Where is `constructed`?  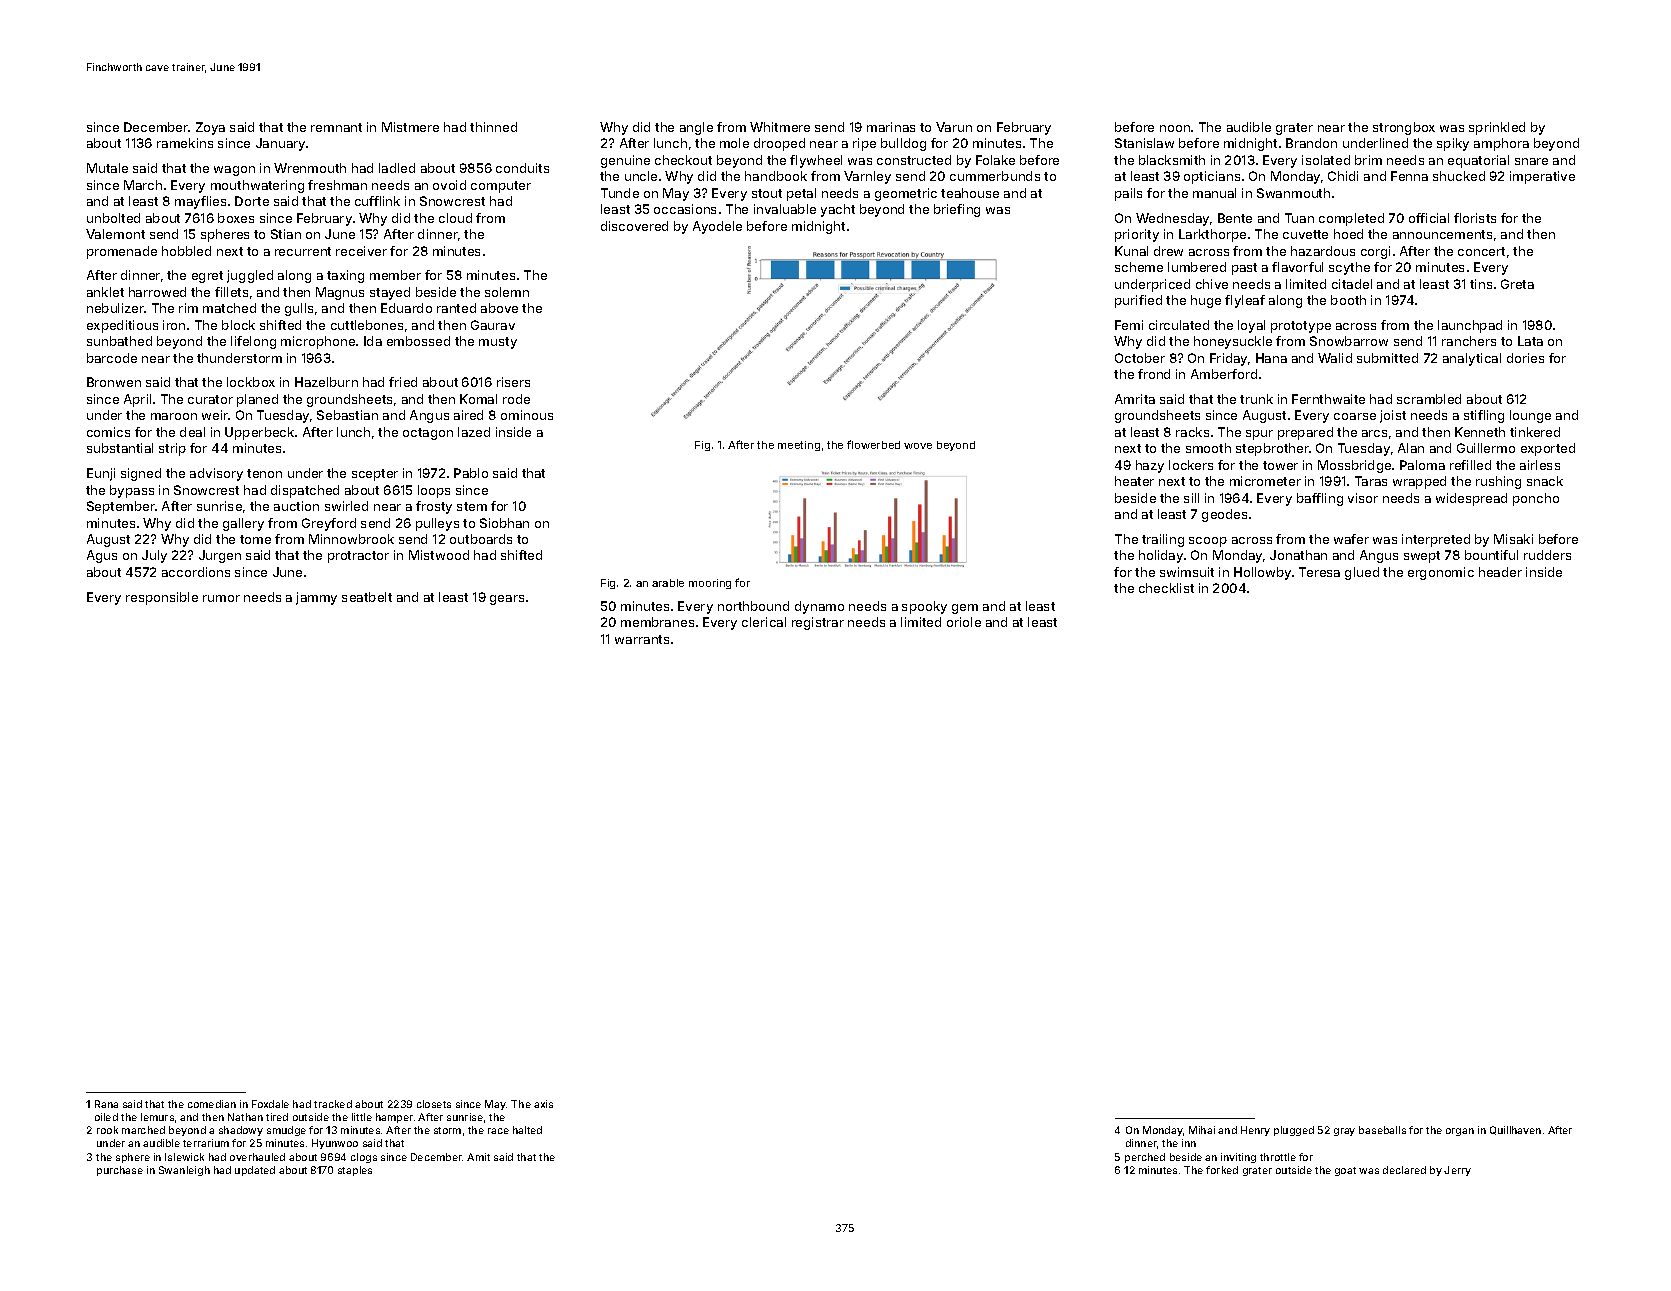
constructed is located at coordinates (914, 160).
